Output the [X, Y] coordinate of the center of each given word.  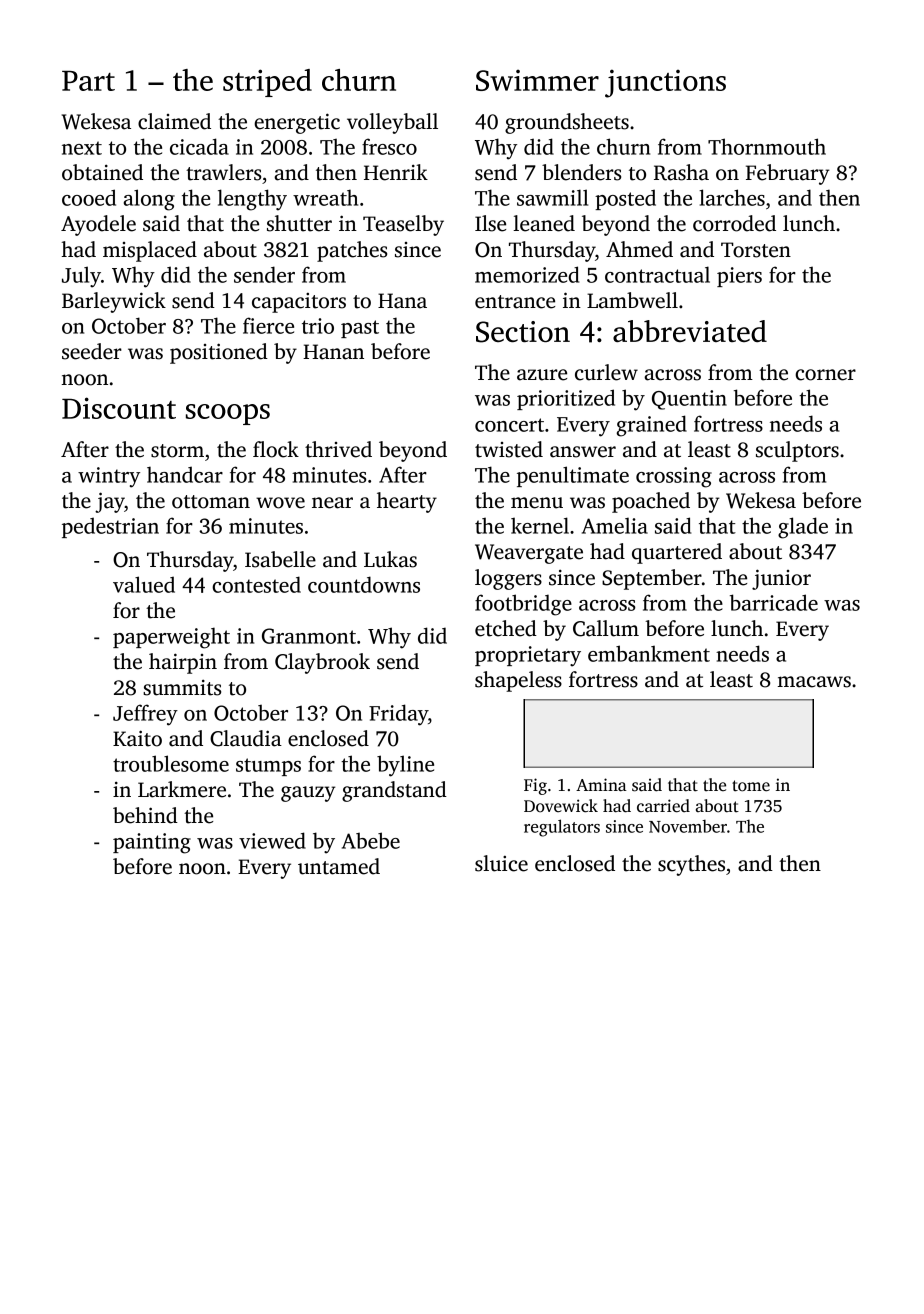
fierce [268, 325]
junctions [665, 83]
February [788, 174]
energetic [297, 123]
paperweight [171, 638]
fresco [389, 146]
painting [152, 843]
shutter [299, 223]
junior [781, 579]
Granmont [309, 636]
